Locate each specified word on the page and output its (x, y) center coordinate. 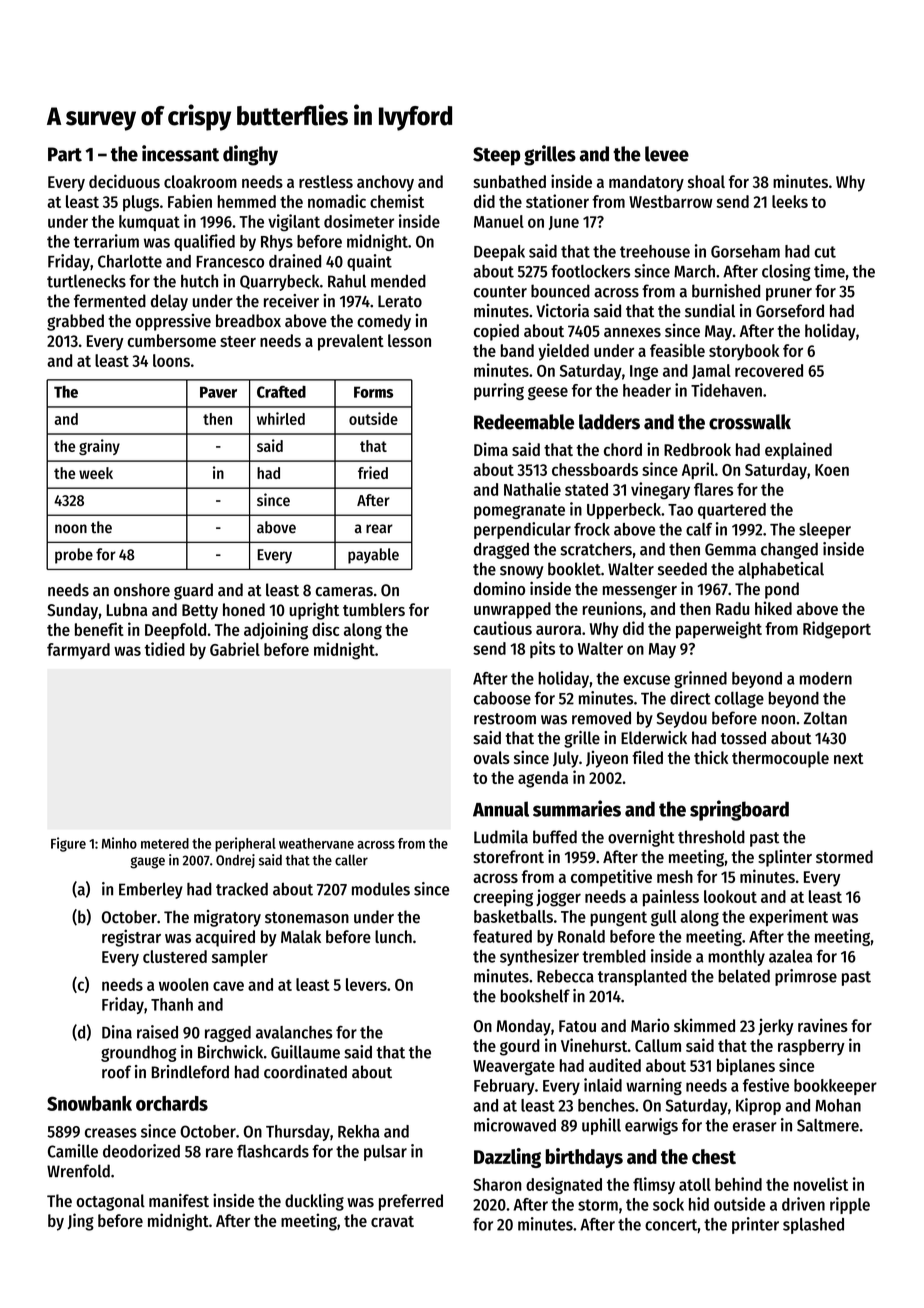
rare (219, 1153)
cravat (392, 1221)
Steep (496, 156)
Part (65, 154)
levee (667, 154)
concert (671, 1225)
